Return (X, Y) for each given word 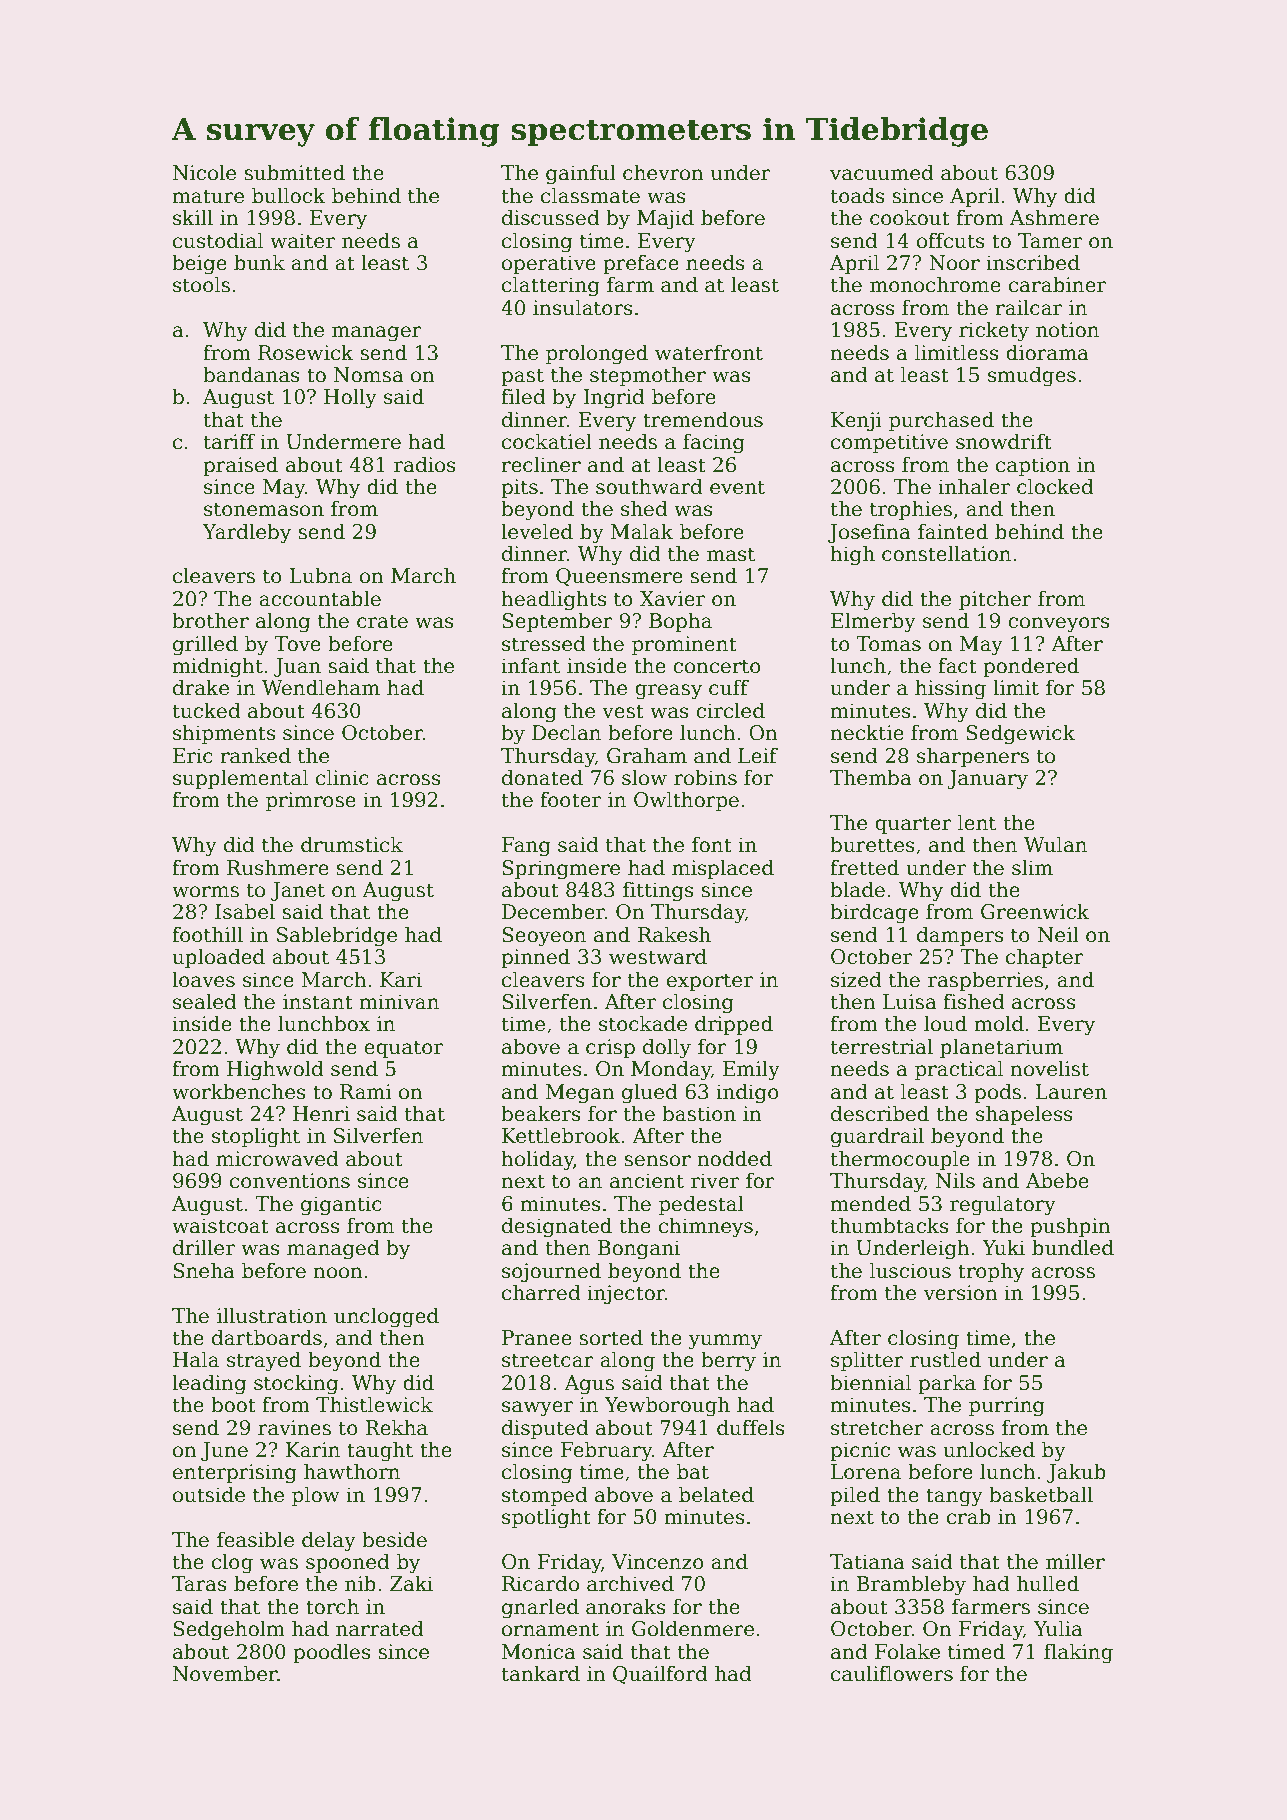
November (225, 1673)
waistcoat (220, 1226)
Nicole (204, 172)
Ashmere (1054, 217)
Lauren (1071, 1092)
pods (997, 1093)
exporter (710, 982)
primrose (311, 801)
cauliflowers (892, 1673)
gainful (581, 174)
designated (557, 1227)
